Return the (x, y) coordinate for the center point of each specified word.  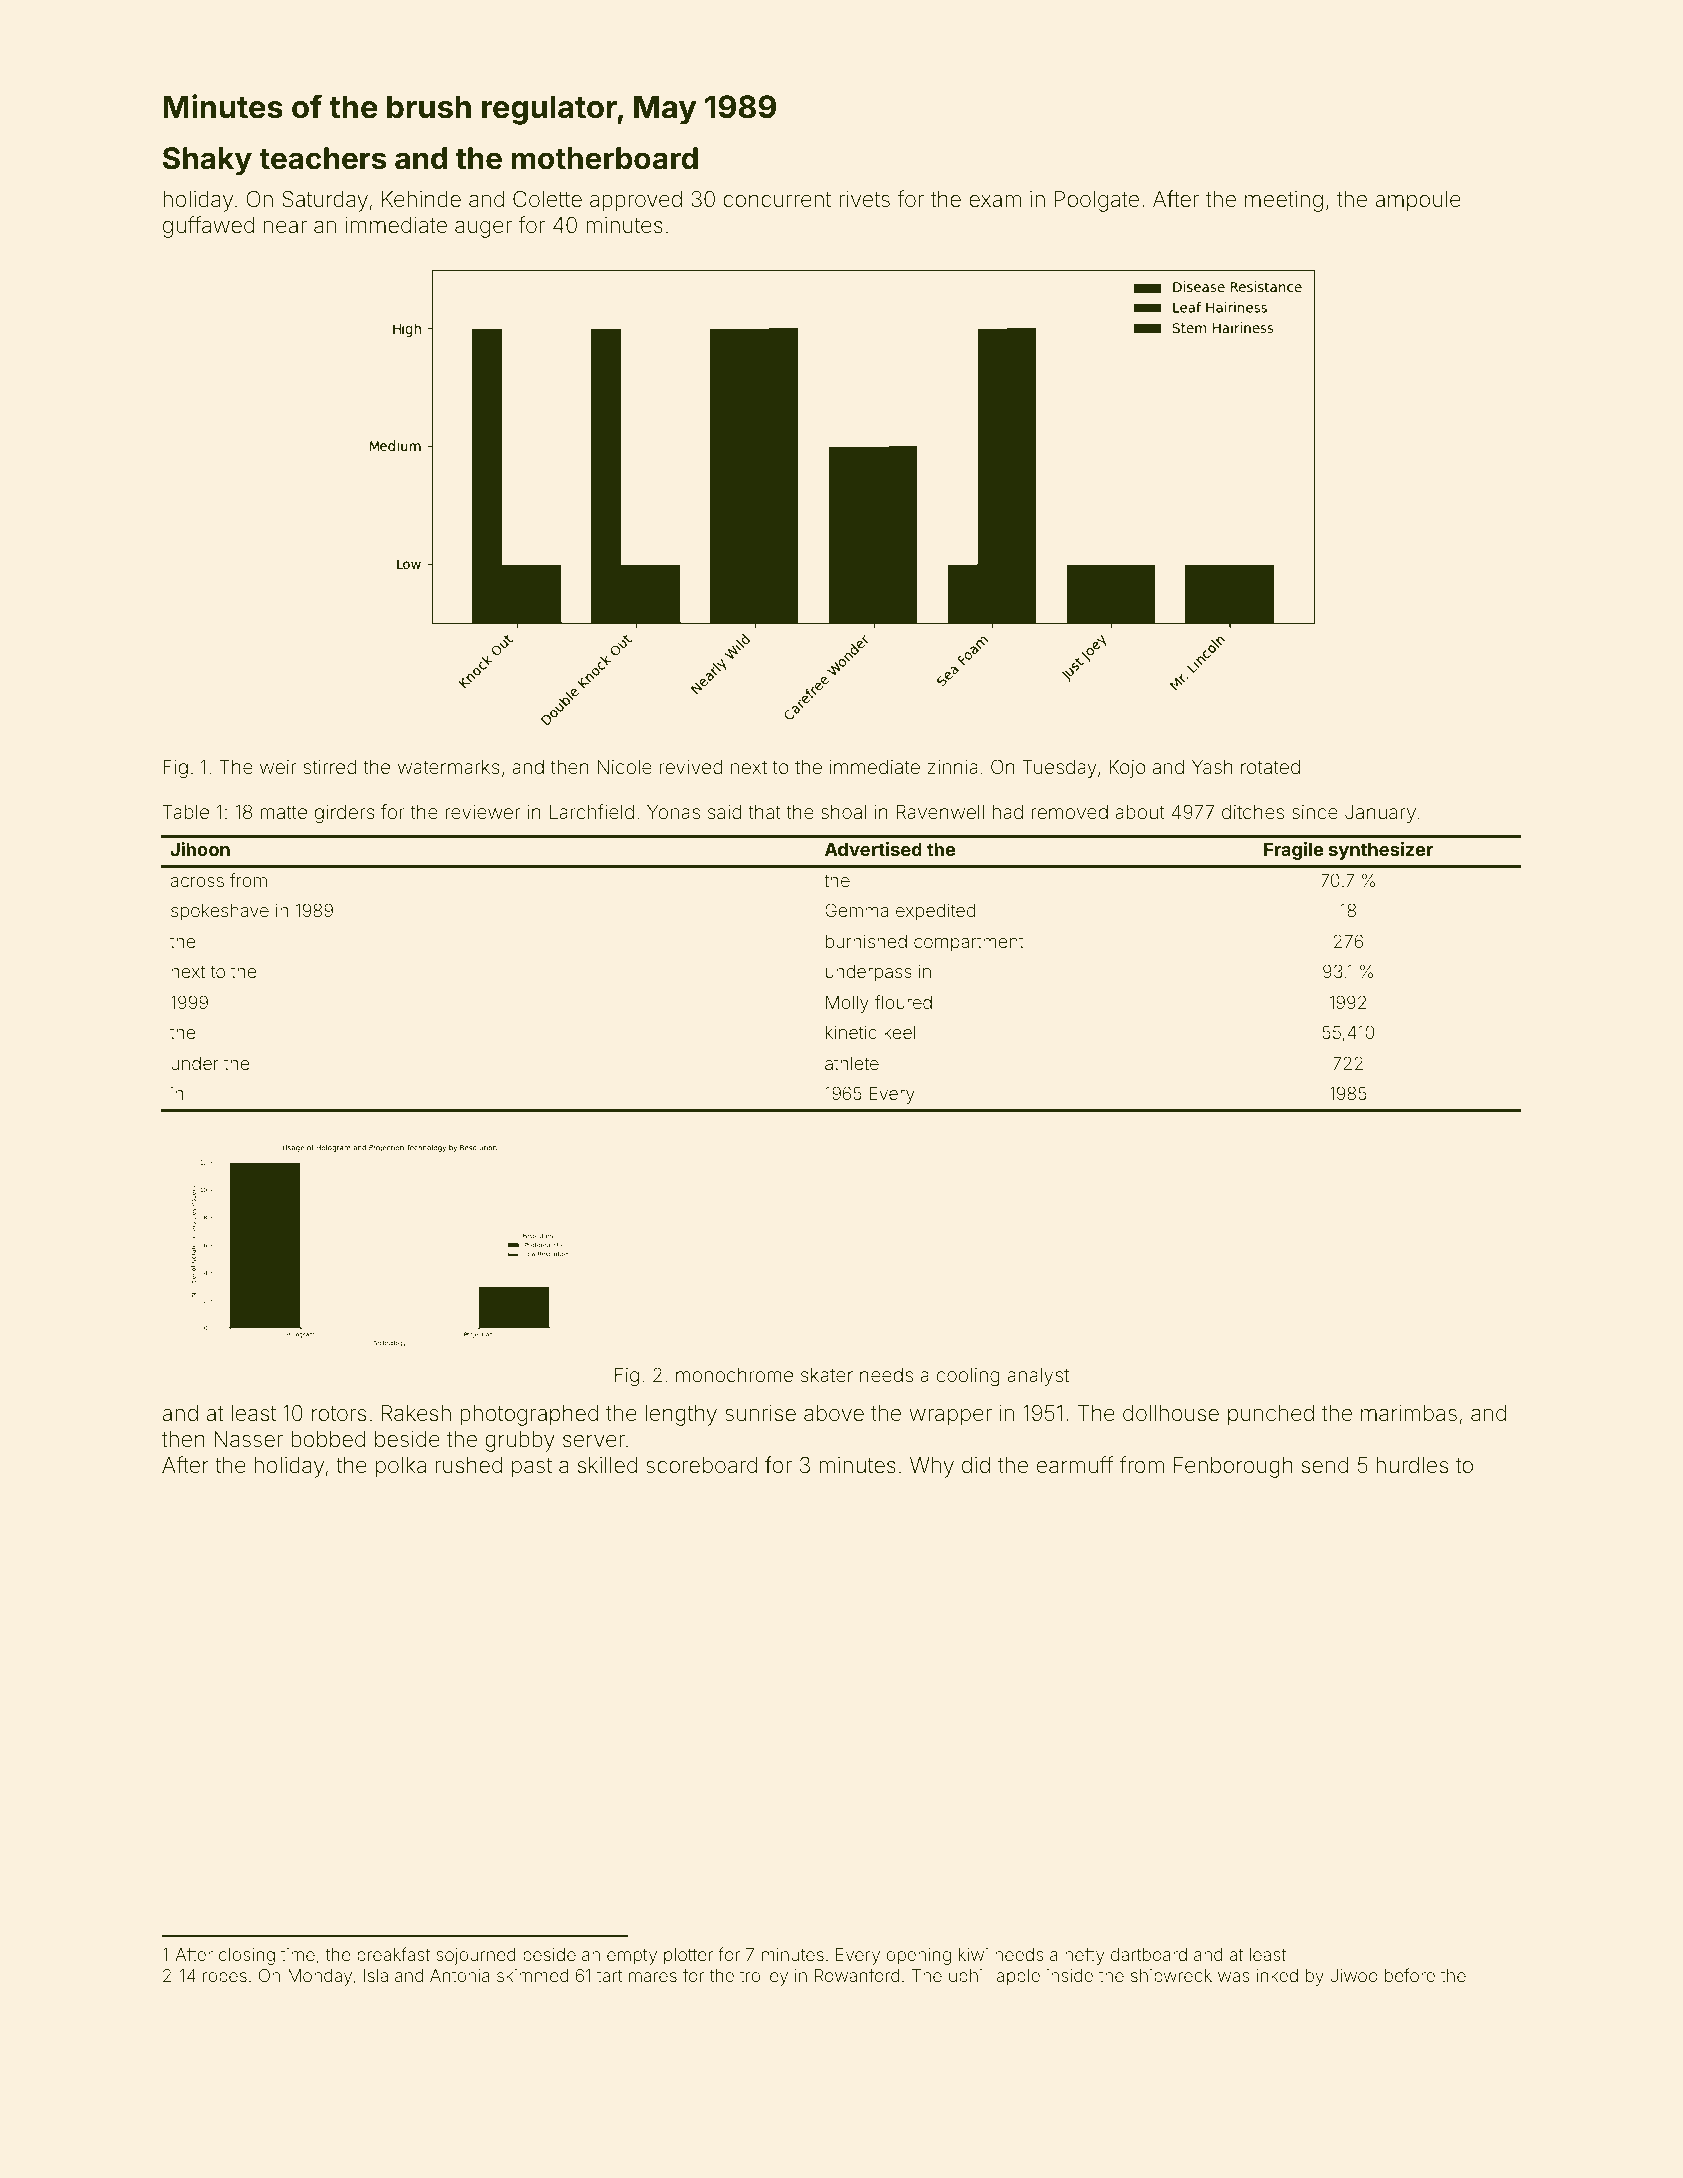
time (298, 1954)
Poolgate (1097, 201)
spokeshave (220, 912)
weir (278, 767)
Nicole (624, 767)
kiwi (973, 1954)
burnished (866, 941)
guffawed (208, 227)
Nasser (248, 1439)
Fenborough (1233, 1467)
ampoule (1418, 201)
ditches (1253, 812)
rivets (864, 199)
